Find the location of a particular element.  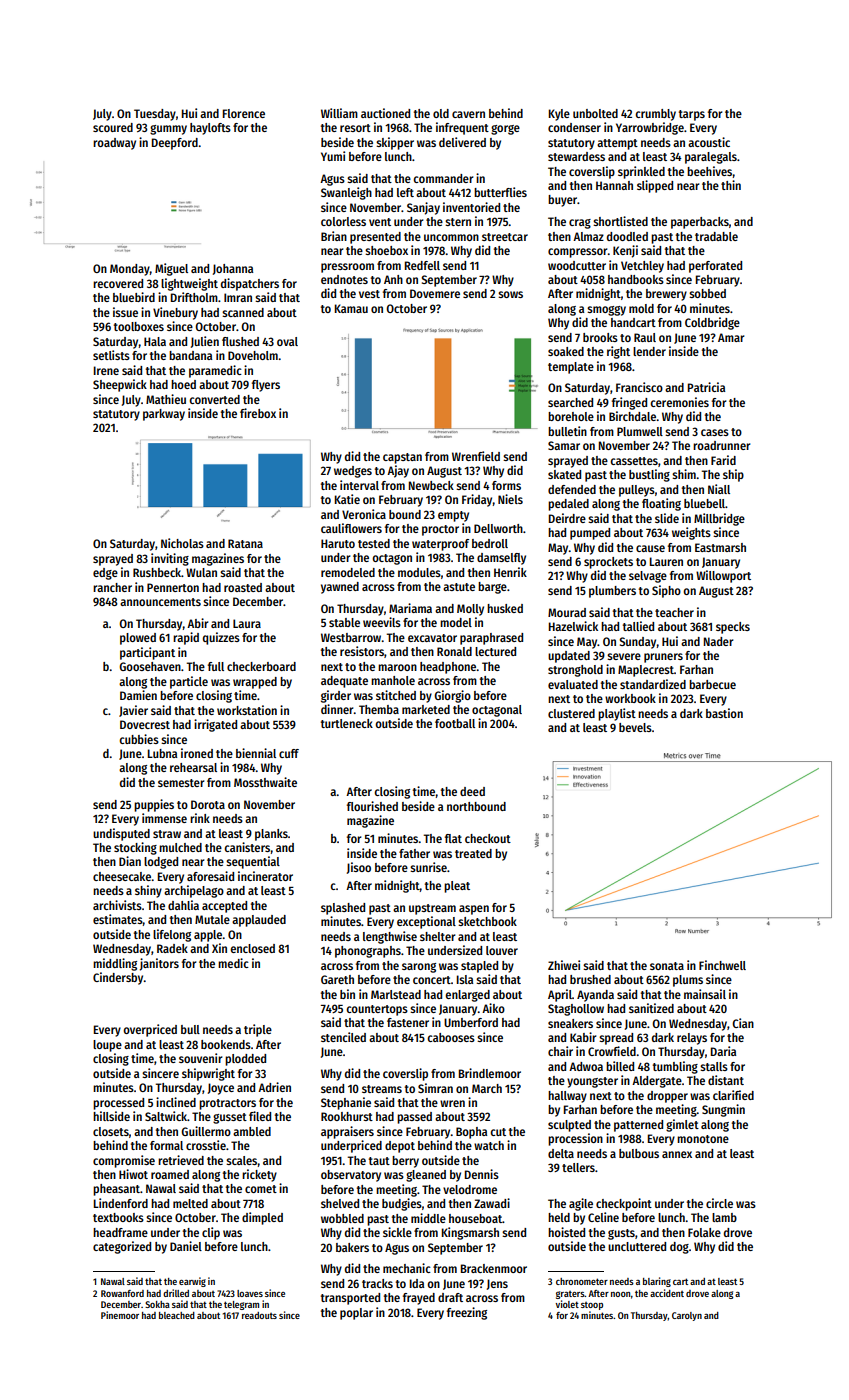

skipper is located at coordinates (395, 143).
